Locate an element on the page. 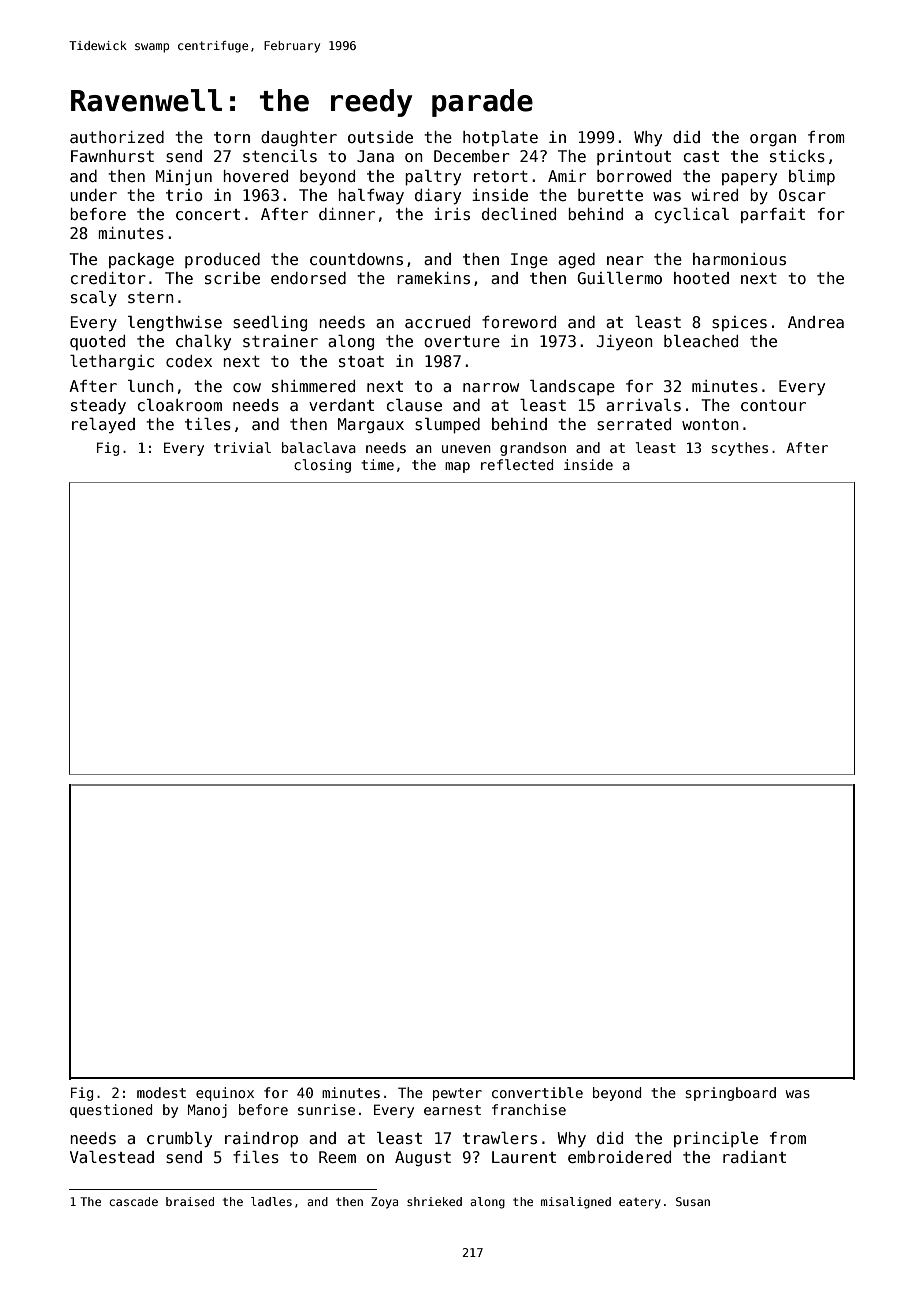 Image resolution: width=924 pixels, height=1308 pixels. radiant is located at coordinates (754, 1157).
